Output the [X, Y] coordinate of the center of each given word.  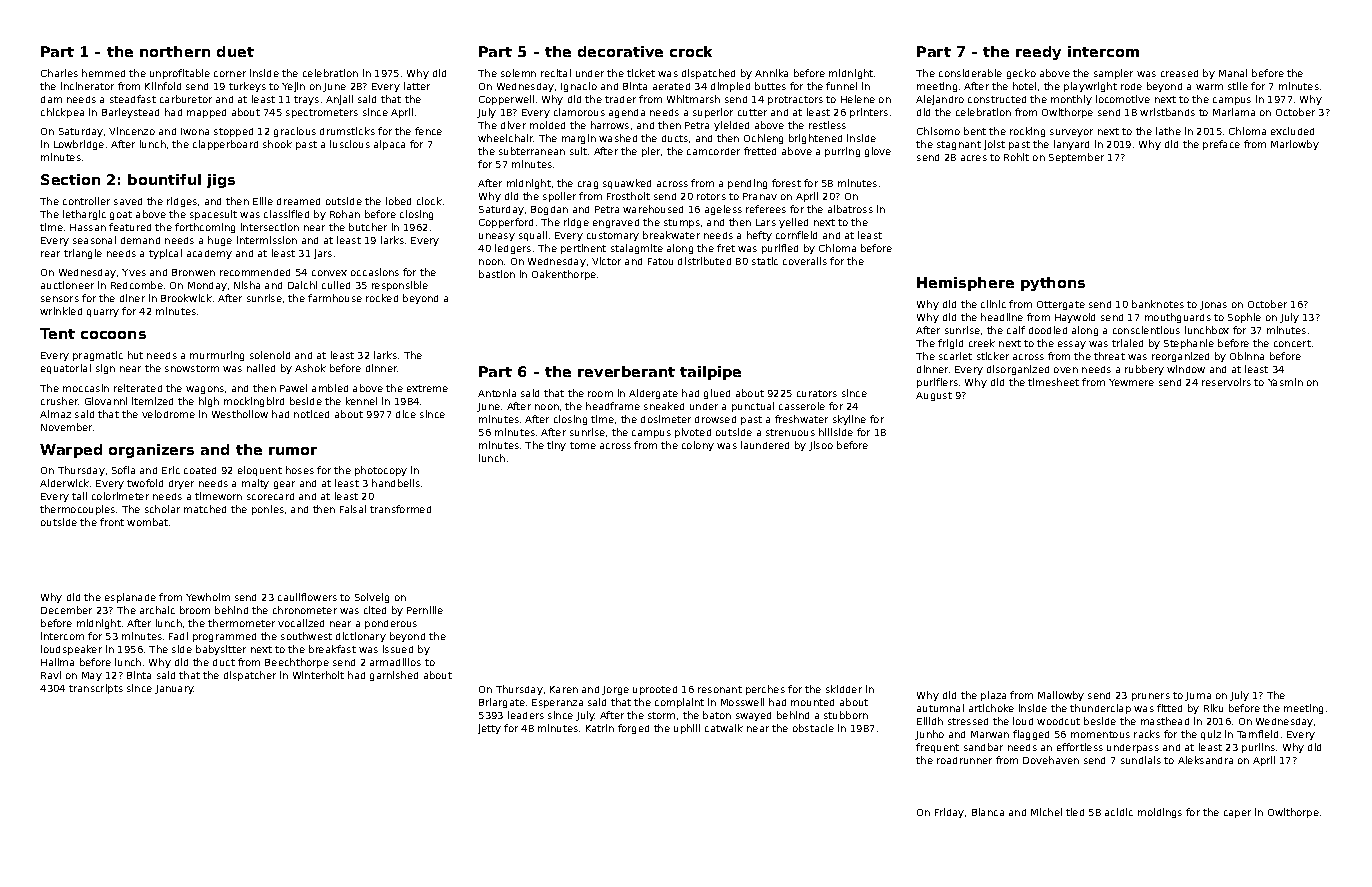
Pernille [425, 610]
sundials [1141, 760]
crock [691, 51]
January [174, 689]
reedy [1038, 53]
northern [175, 51]
